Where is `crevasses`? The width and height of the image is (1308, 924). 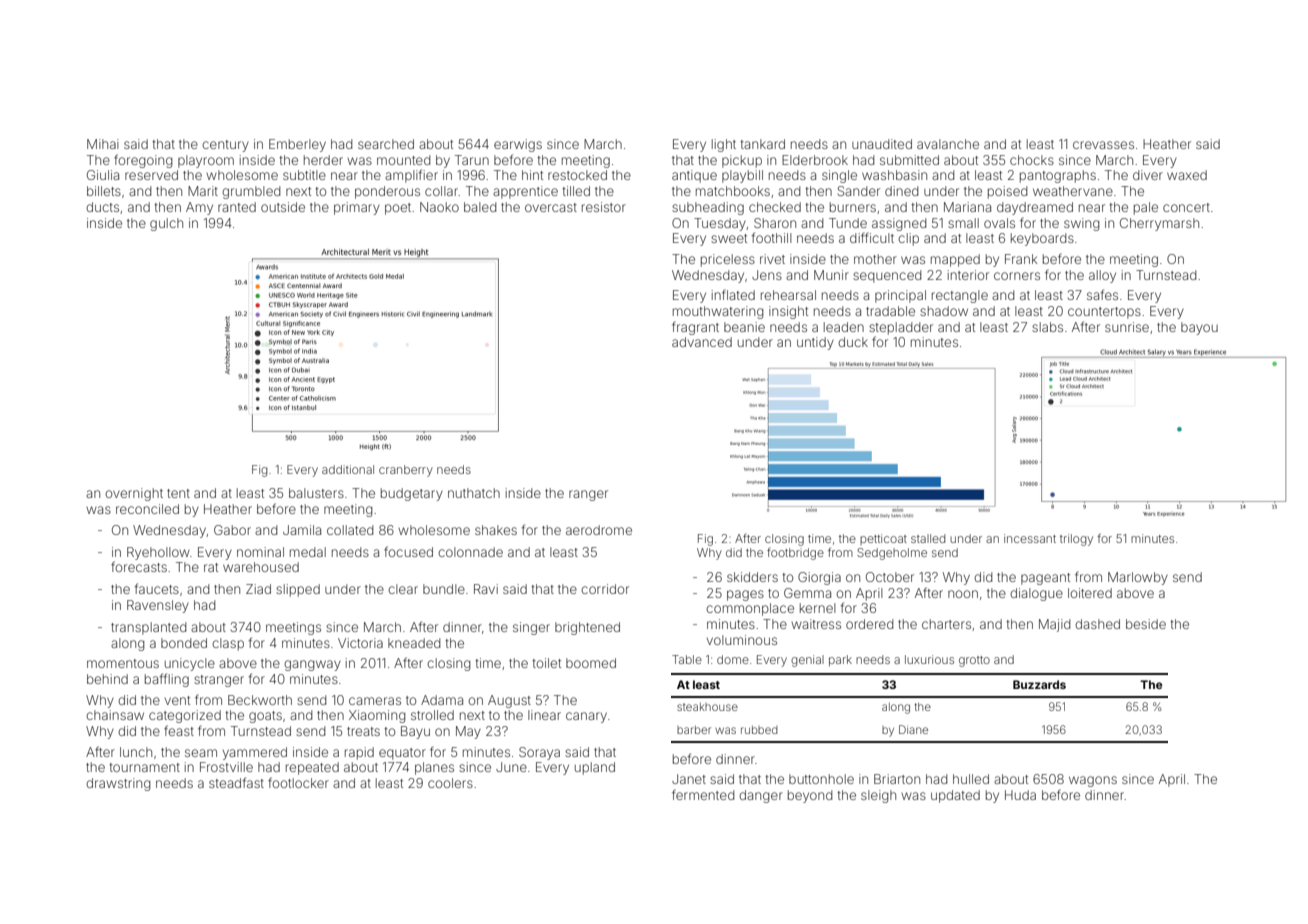 crevasses is located at coordinates (1103, 145).
